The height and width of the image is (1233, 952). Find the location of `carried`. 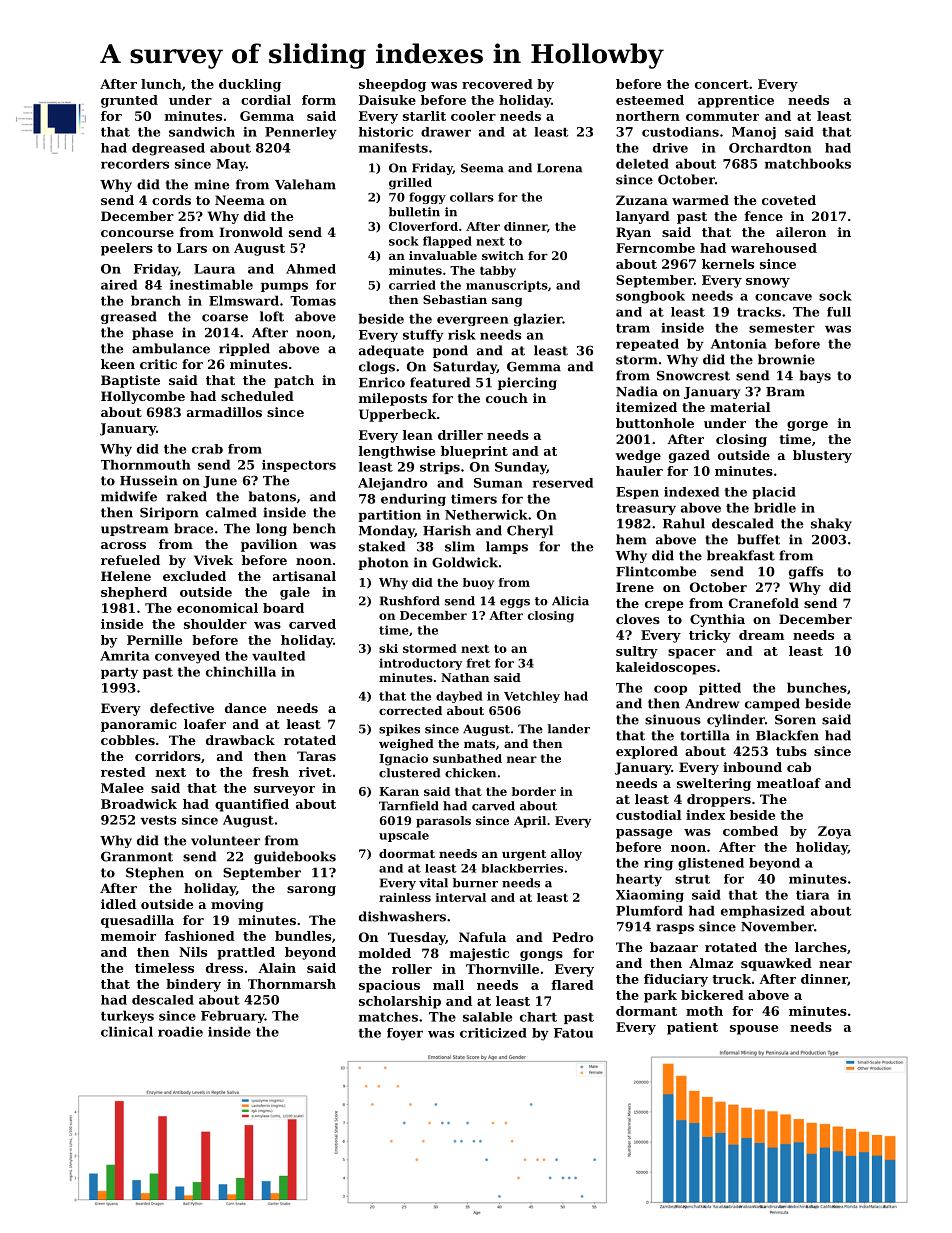

carried is located at coordinates (412, 285).
